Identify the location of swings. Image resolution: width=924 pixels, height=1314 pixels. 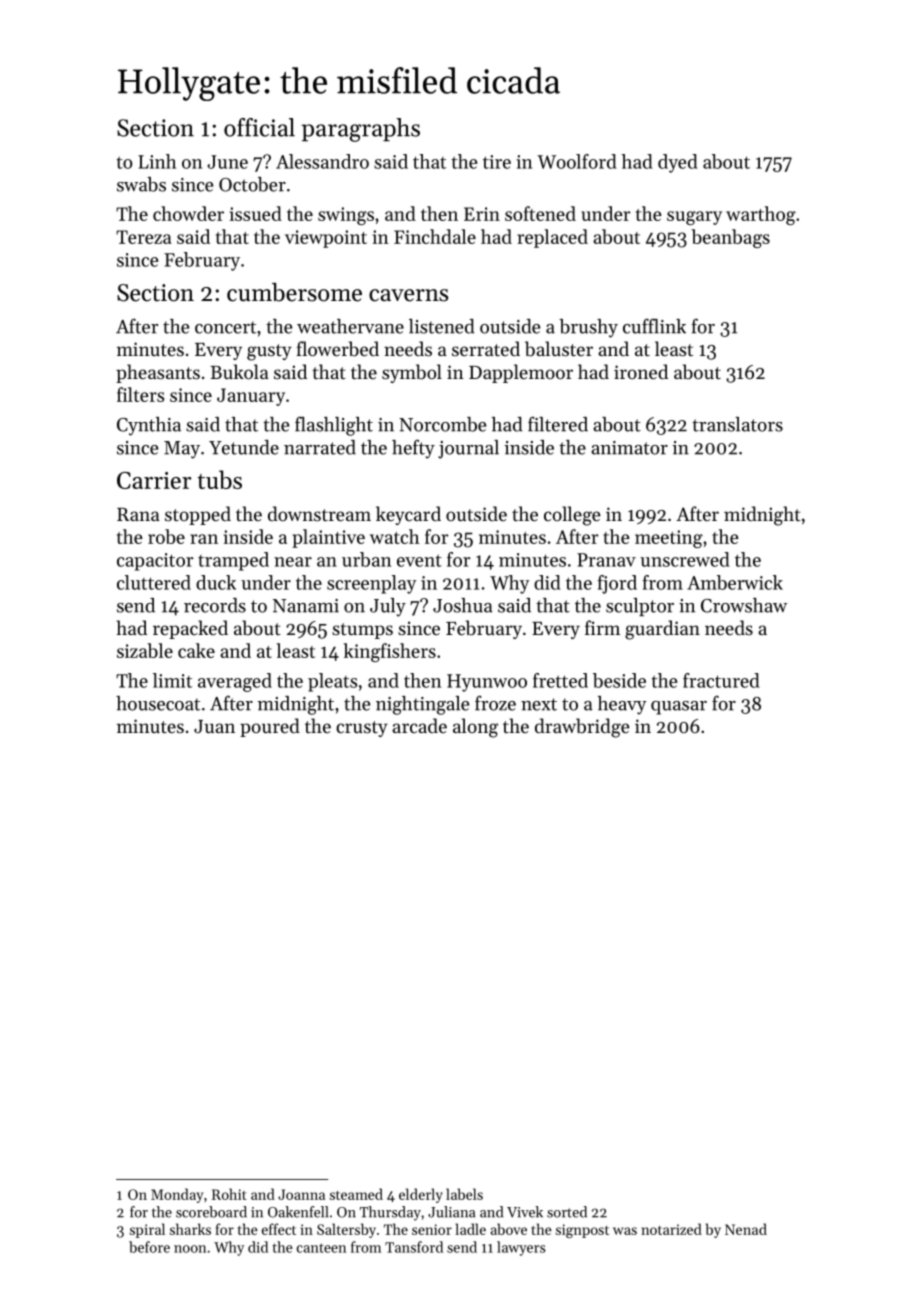
(346, 216).
